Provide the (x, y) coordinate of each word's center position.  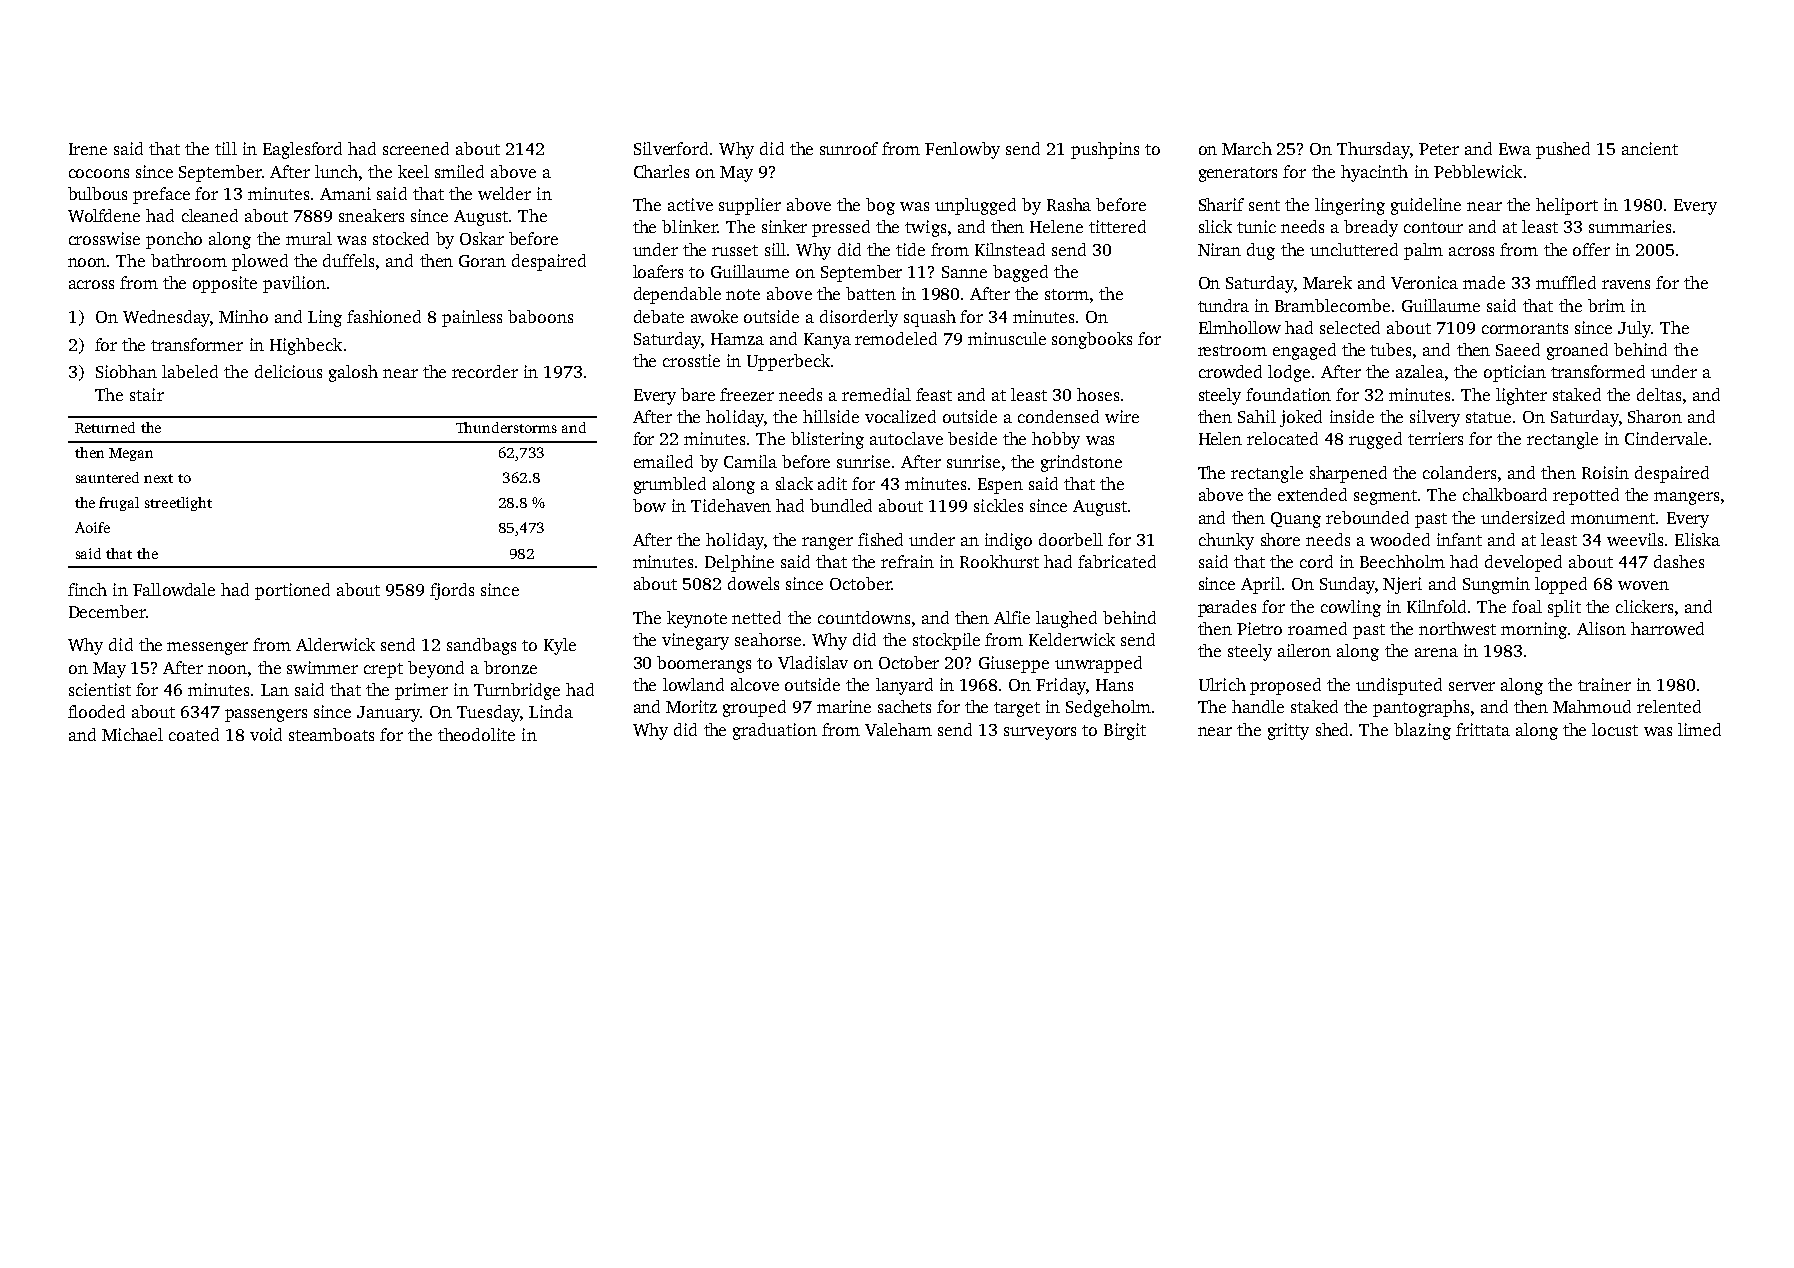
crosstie (691, 360)
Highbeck (306, 346)
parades (1227, 608)
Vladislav (813, 662)
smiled (459, 171)
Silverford (671, 148)
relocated (1282, 438)
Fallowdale (174, 589)
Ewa (1515, 149)
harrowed (1667, 628)
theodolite (476, 734)
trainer (1604, 684)
